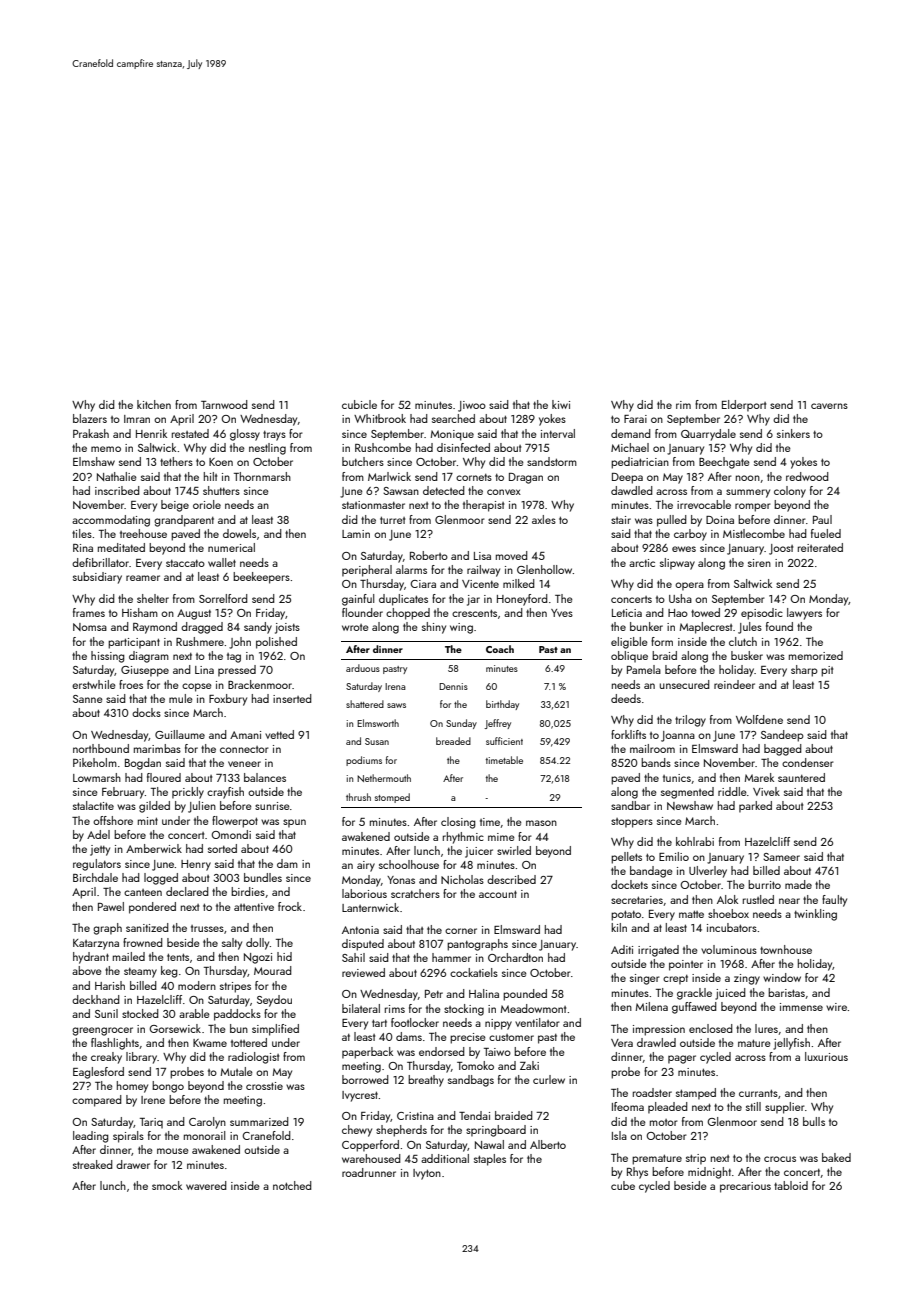 Image resolution: width=924 pixels, height=1308 pixels. What do you see at coordinates (515, 957) in the page?
I see `Orchardton` at bounding box center [515, 957].
